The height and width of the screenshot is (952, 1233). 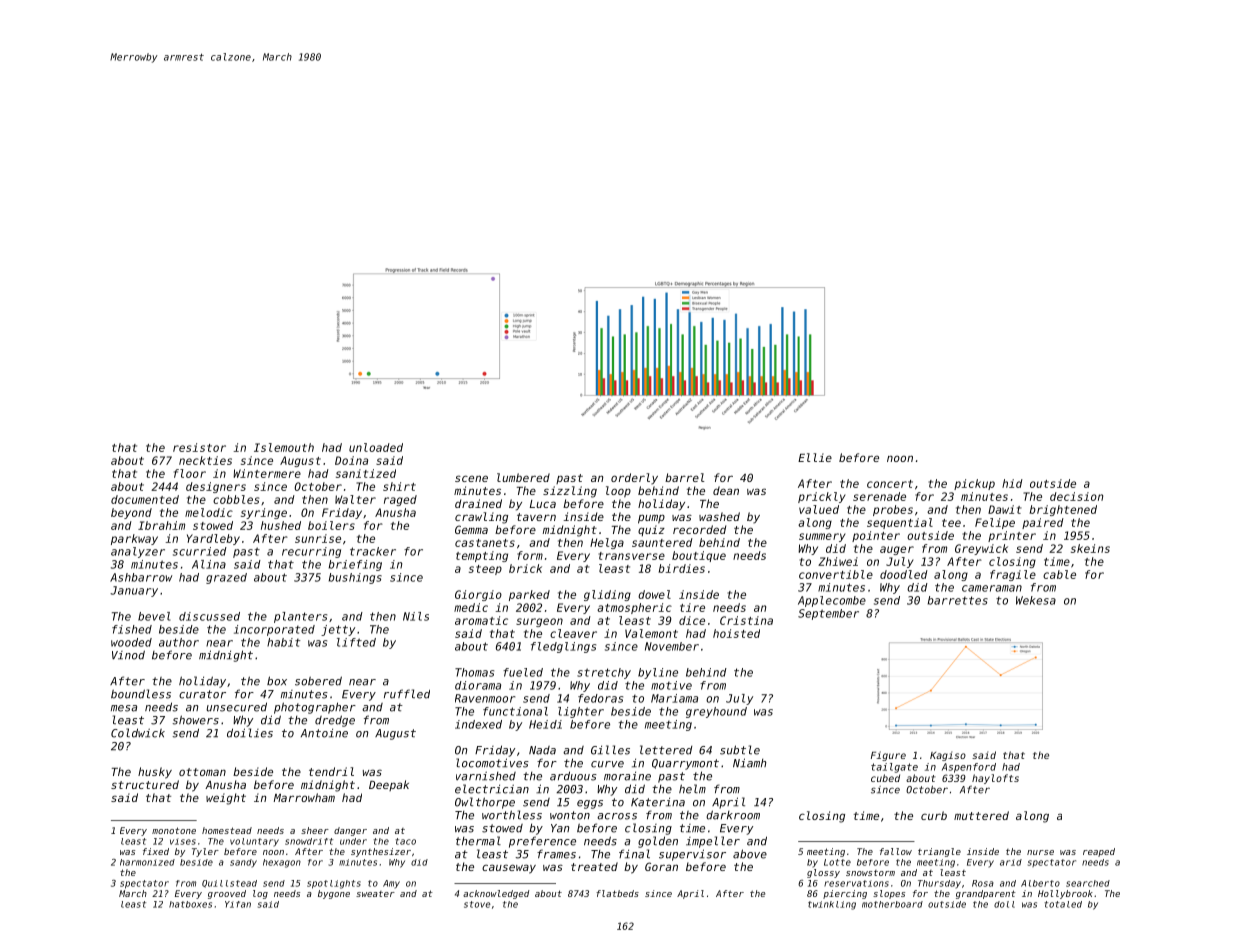 I want to click on barrel, so click(x=685, y=477).
